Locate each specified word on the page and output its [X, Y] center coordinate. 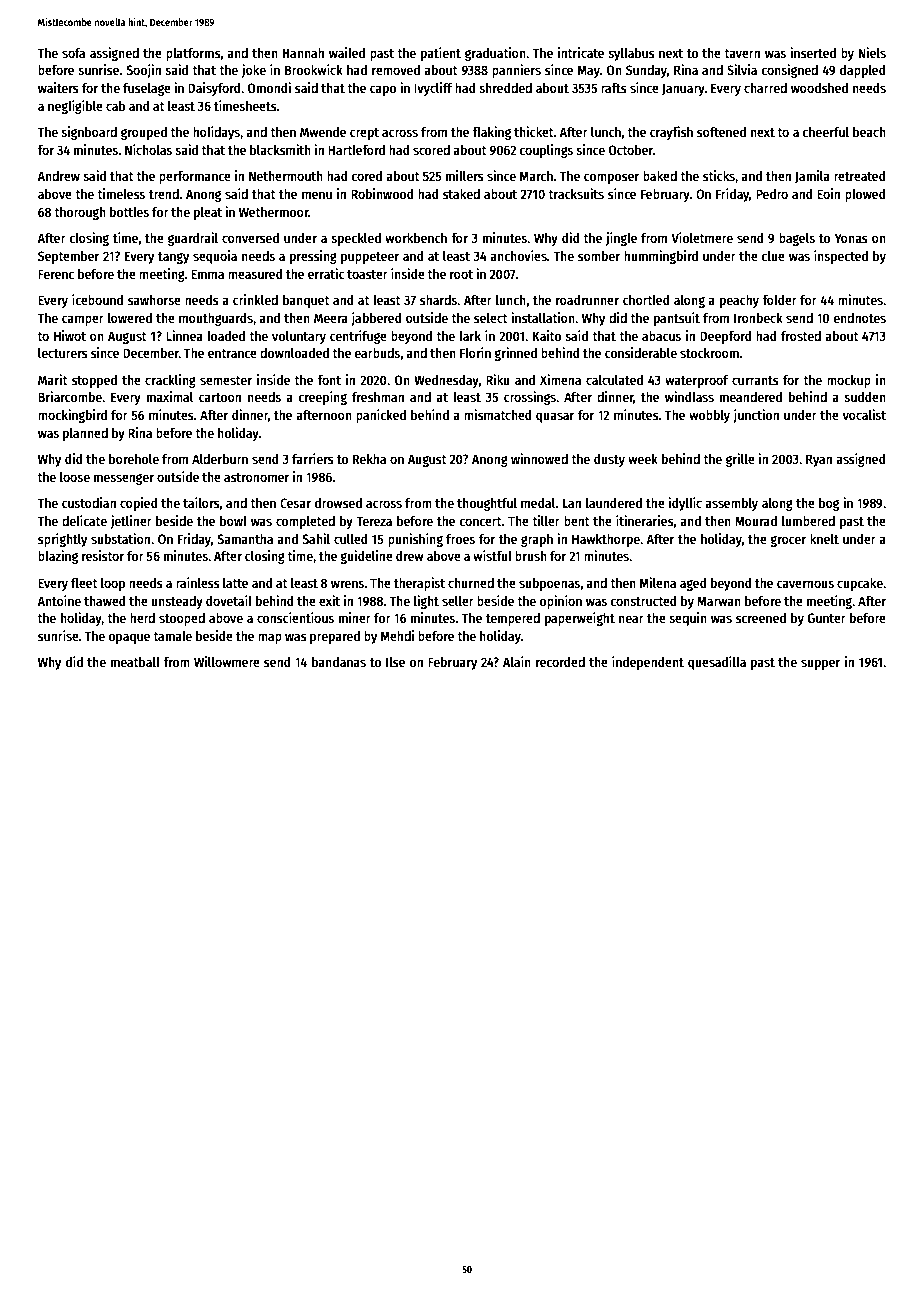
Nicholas [148, 149]
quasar [555, 417]
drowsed [338, 503]
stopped [94, 381]
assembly [731, 504]
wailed [347, 52]
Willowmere [227, 661]
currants [755, 380]
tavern [742, 53]
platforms [193, 54]
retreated [859, 176]
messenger [124, 479]
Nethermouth [286, 176]
